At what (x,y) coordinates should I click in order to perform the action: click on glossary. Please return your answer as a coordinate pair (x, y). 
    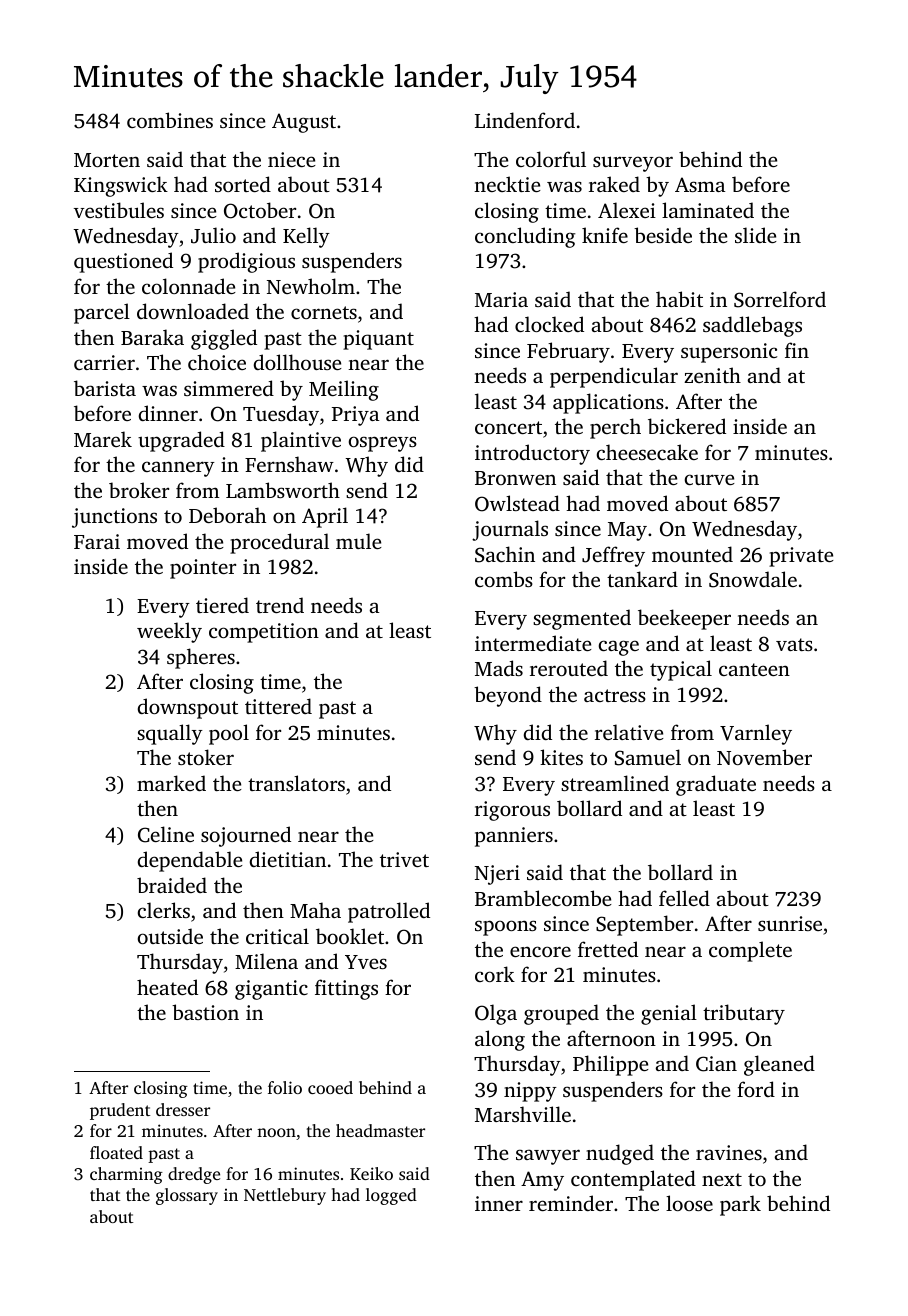
    Looking at the image, I should click on (187, 1196).
